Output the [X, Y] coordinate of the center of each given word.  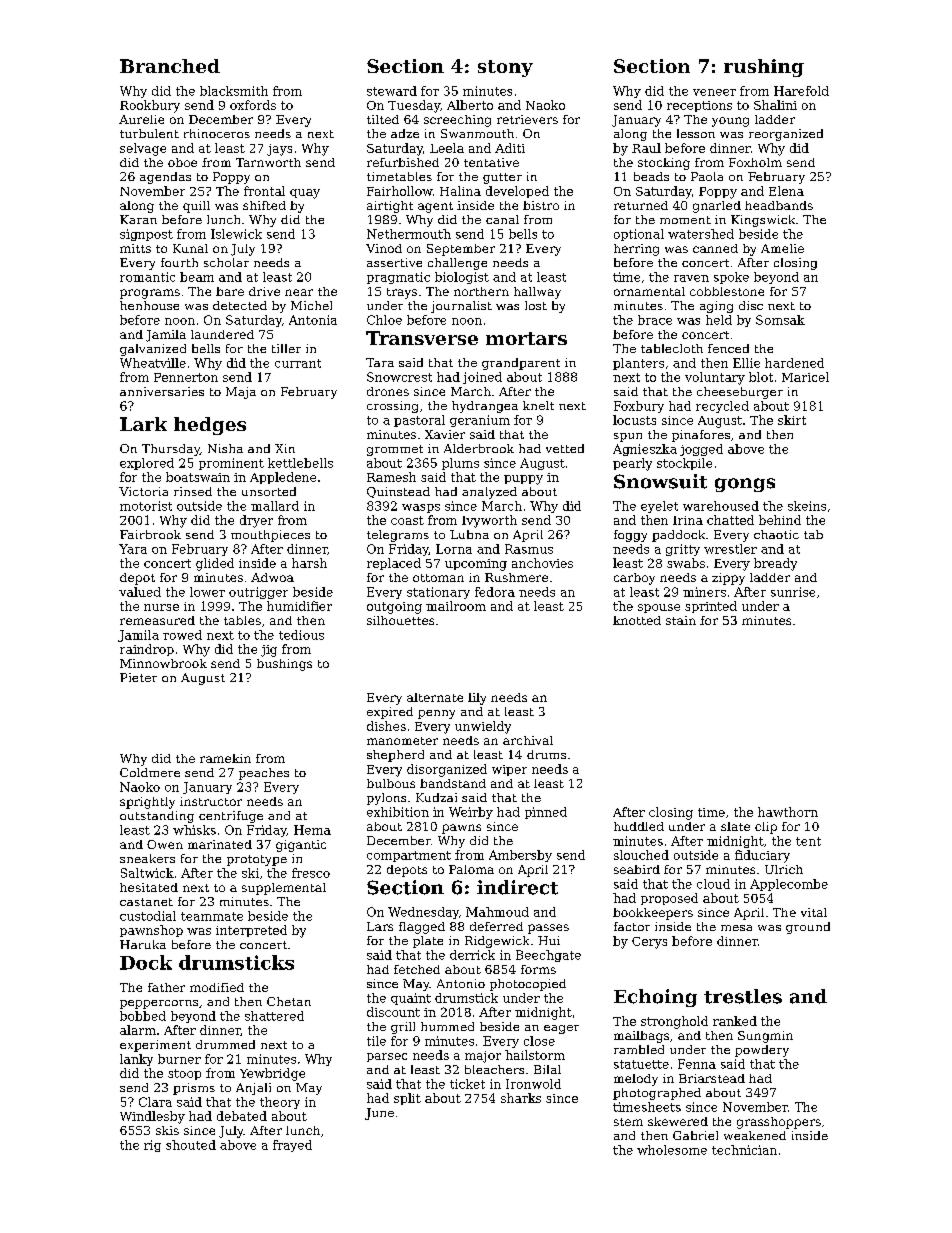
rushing [764, 68]
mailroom [456, 606]
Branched [170, 66]
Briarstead [712, 1078]
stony [505, 68]
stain [681, 620]
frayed [292, 1146]
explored [147, 464]
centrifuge [231, 817]
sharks [521, 1098]
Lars [380, 926]
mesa [736, 928]
